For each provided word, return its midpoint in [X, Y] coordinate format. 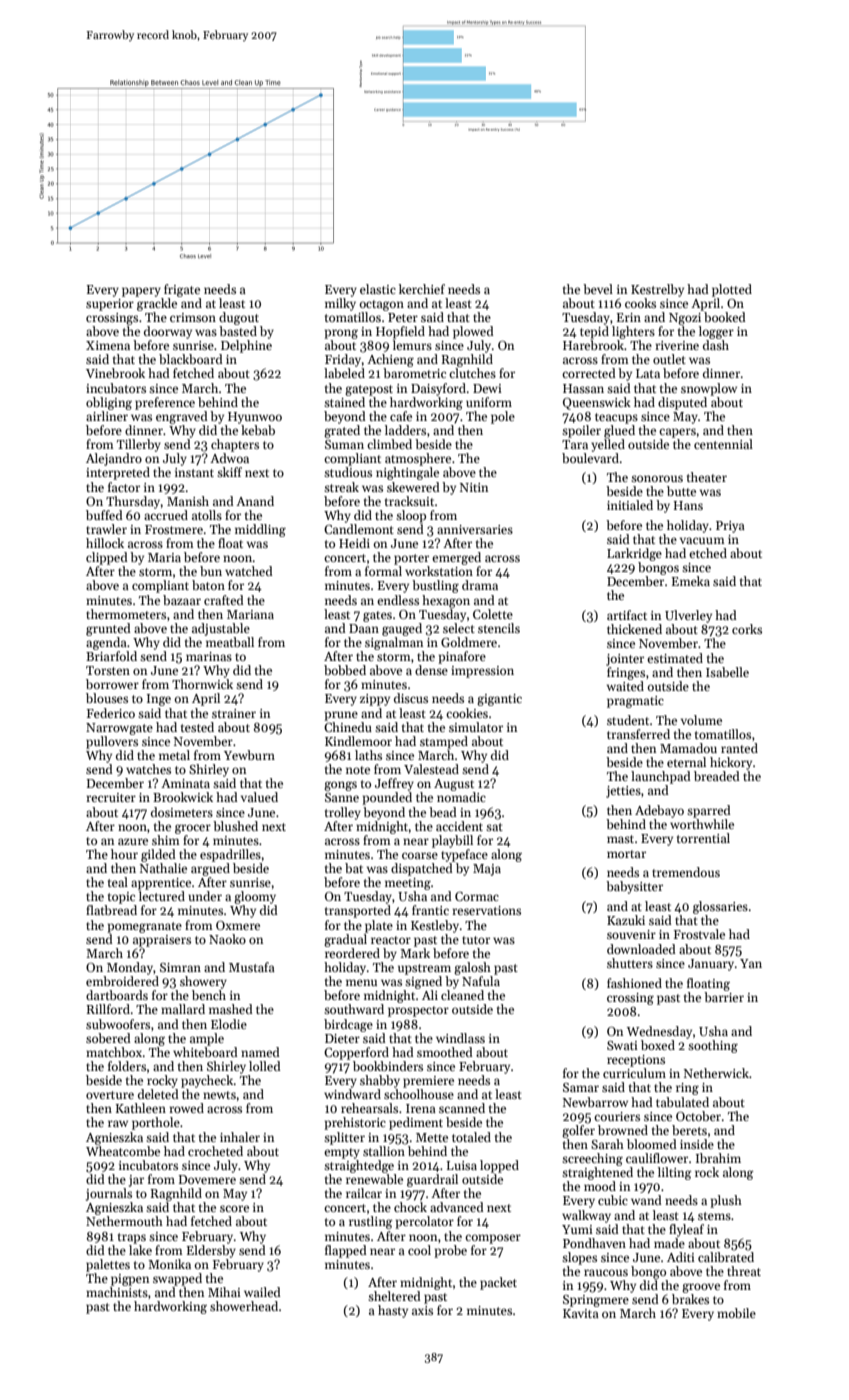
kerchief [422, 289]
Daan [364, 628]
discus [411, 698]
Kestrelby [657, 290]
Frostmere [174, 529]
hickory [731, 763]
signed [423, 982]
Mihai [224, 1292]
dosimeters [182, 812]
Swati [622, 1045]
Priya [730, 527]
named [260, 1052]
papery [141, 292]
